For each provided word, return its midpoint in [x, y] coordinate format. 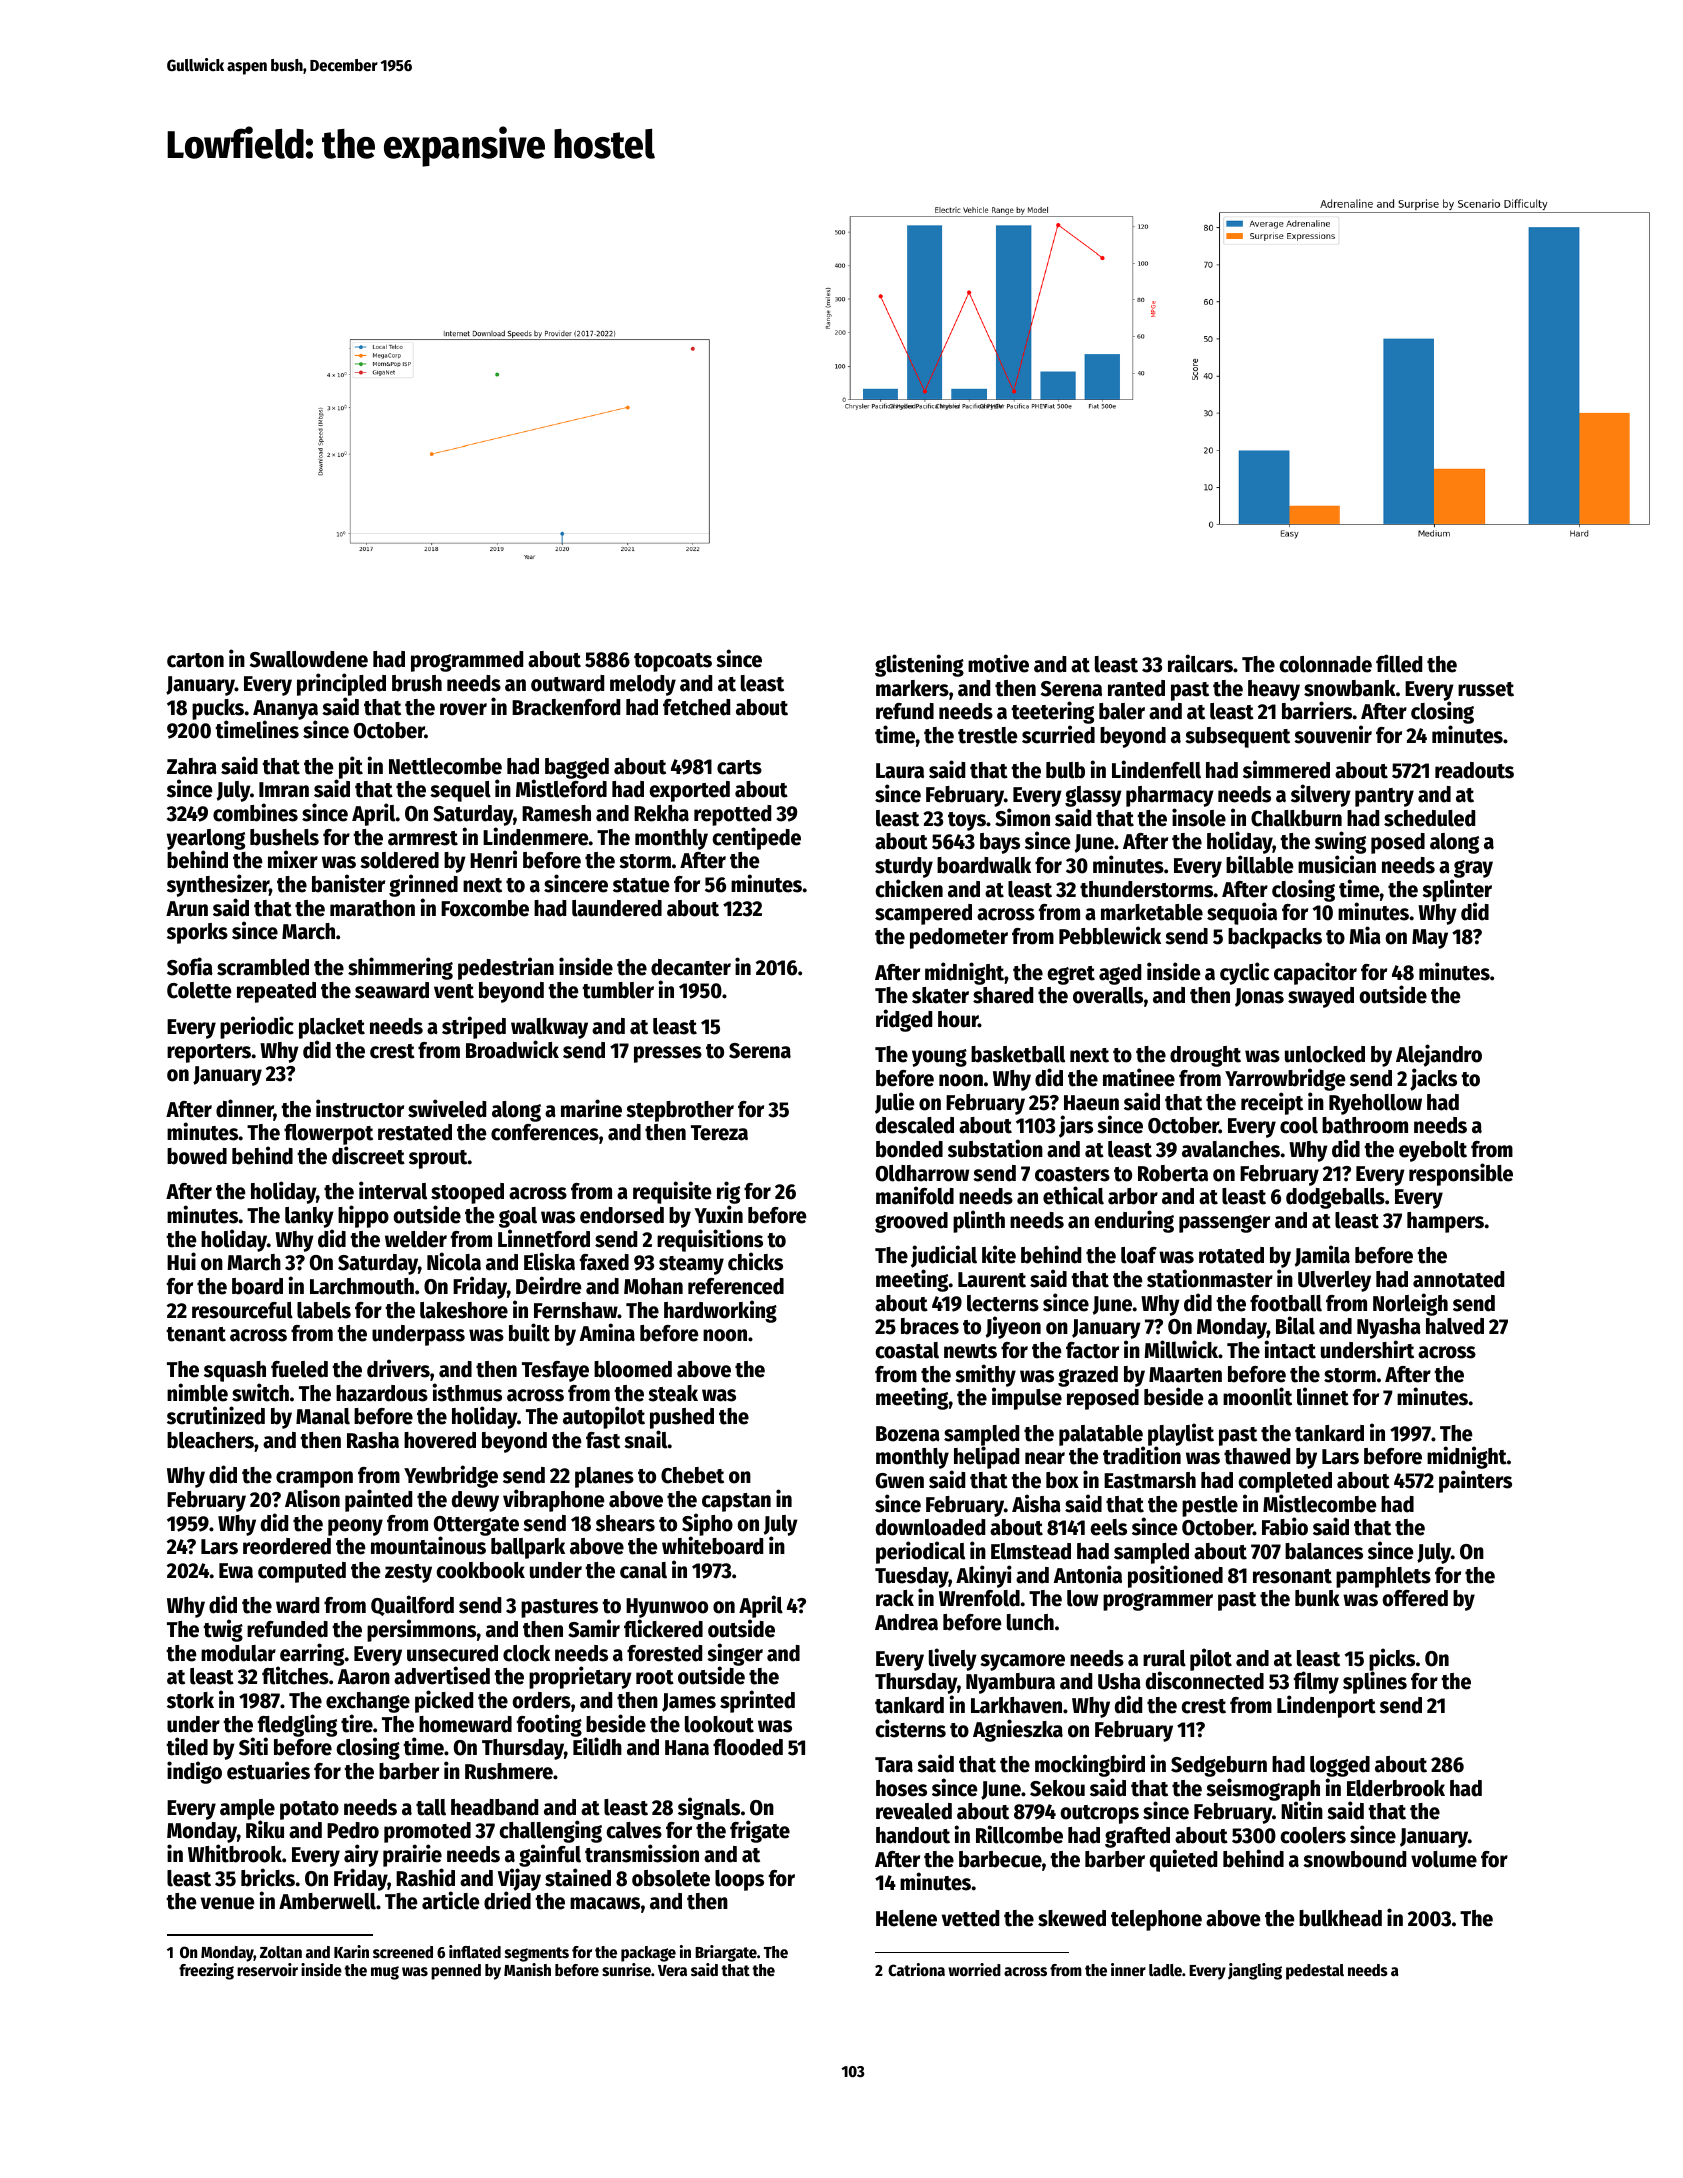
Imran [284, 790]
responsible [1461, 1174]
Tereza [719, 1133]
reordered [287, 1546]
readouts [1474, 770]
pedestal [1315, 1972]
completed [1285, 1482]
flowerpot [328, 1134]
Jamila [1322, 1256]
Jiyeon [1013, 1327]
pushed [682, 1418]
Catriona [916, 1970]
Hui [181, 1261]
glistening [919, 665]
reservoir [267, 1970]
